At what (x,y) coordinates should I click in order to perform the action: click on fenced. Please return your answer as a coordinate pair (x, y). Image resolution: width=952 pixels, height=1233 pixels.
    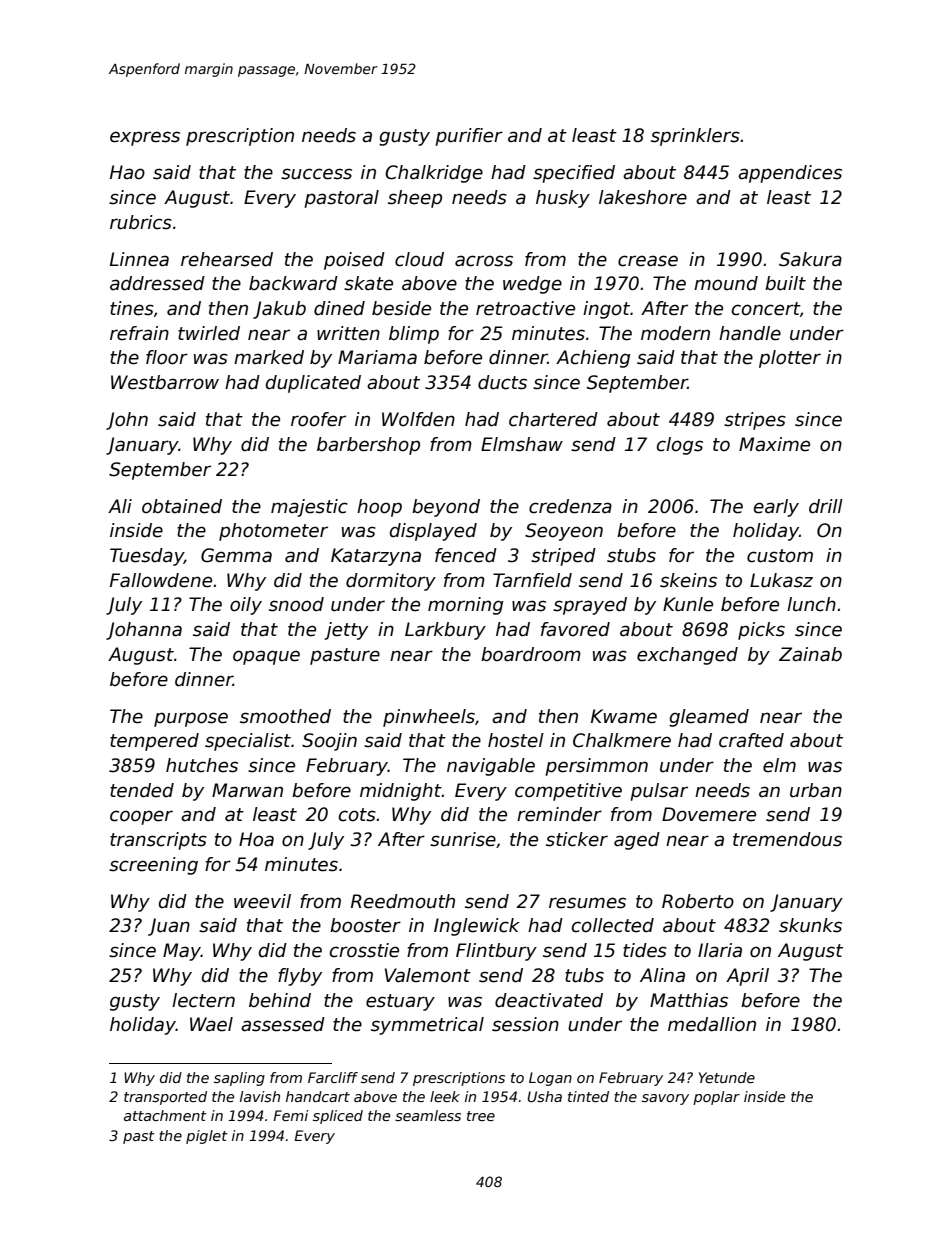
    Looking at the image, I should click on (466, 555).
